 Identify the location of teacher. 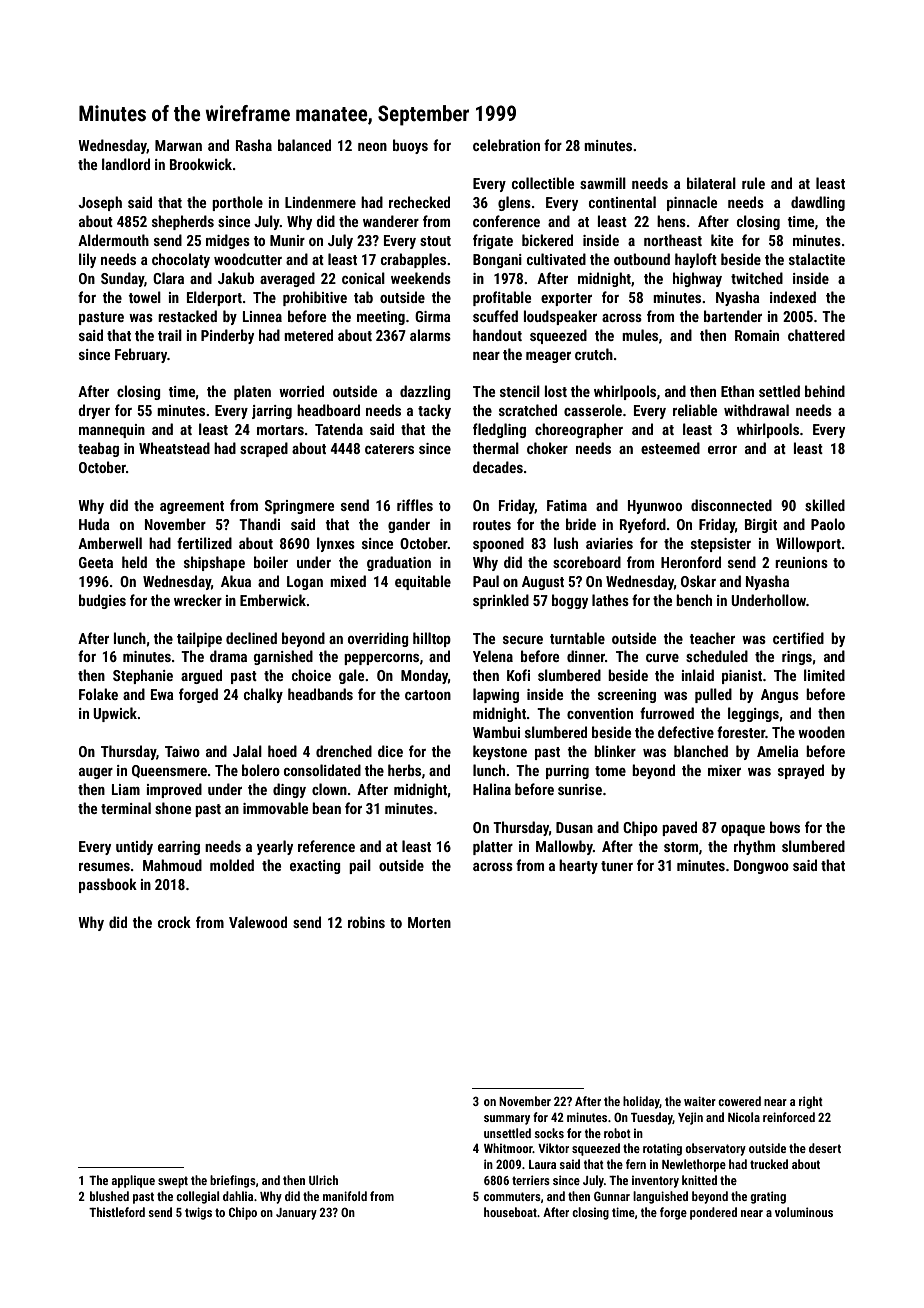
(712, 638).
